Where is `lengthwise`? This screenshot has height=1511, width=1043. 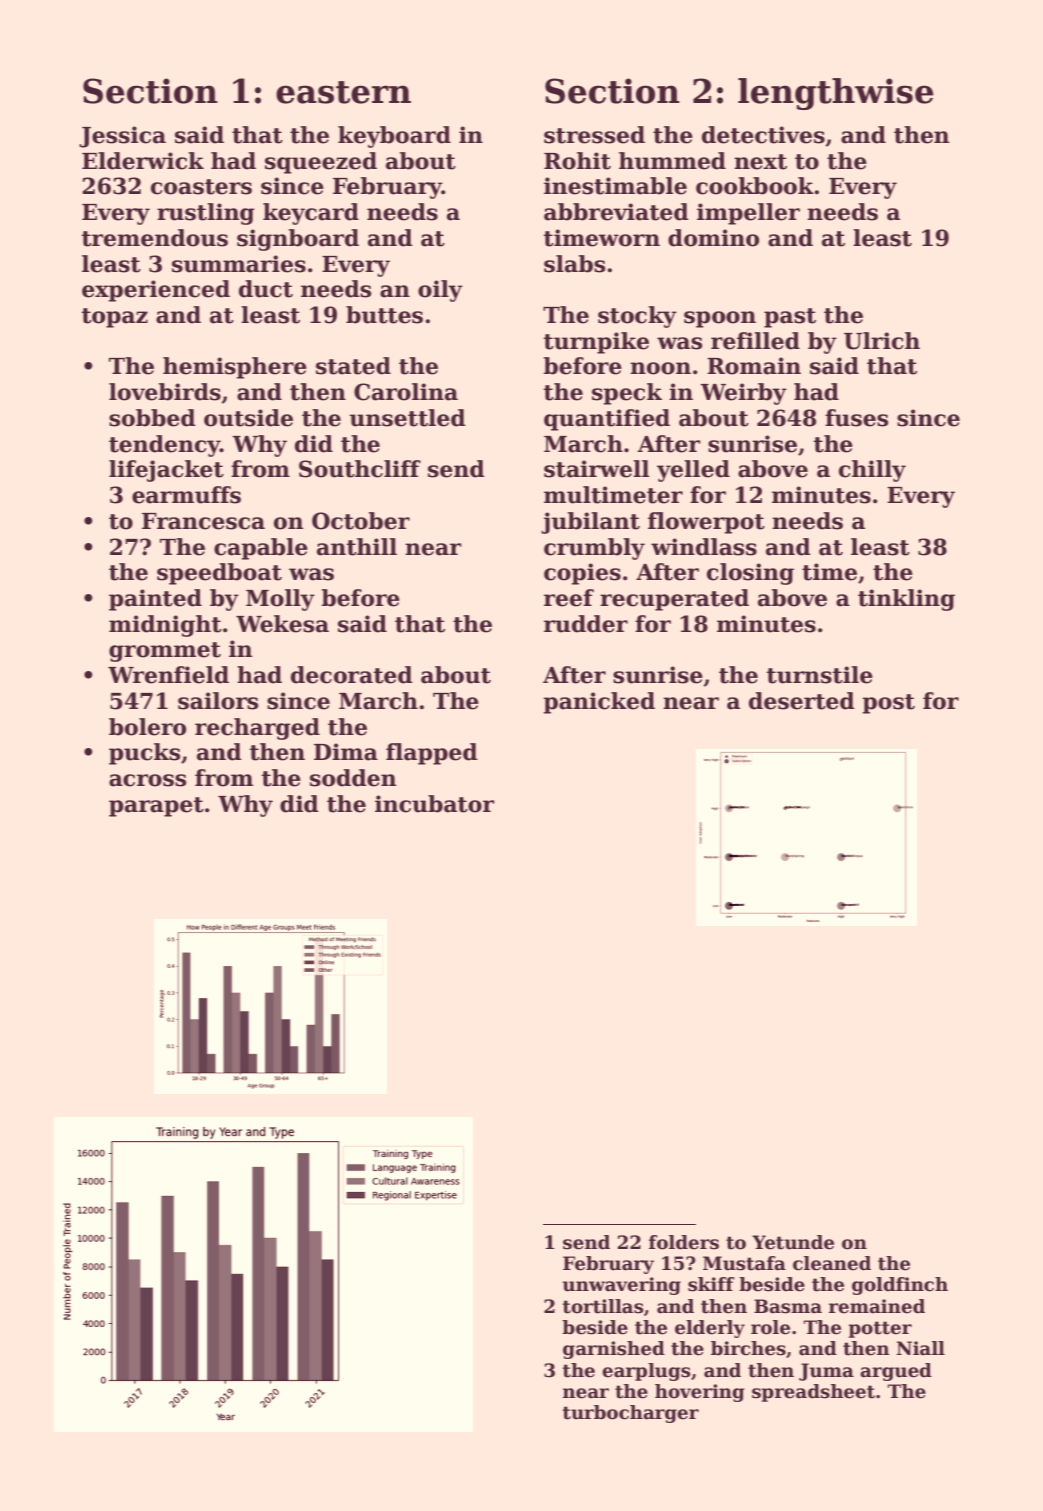 lengthwise is located at coordinates (836, 94).
